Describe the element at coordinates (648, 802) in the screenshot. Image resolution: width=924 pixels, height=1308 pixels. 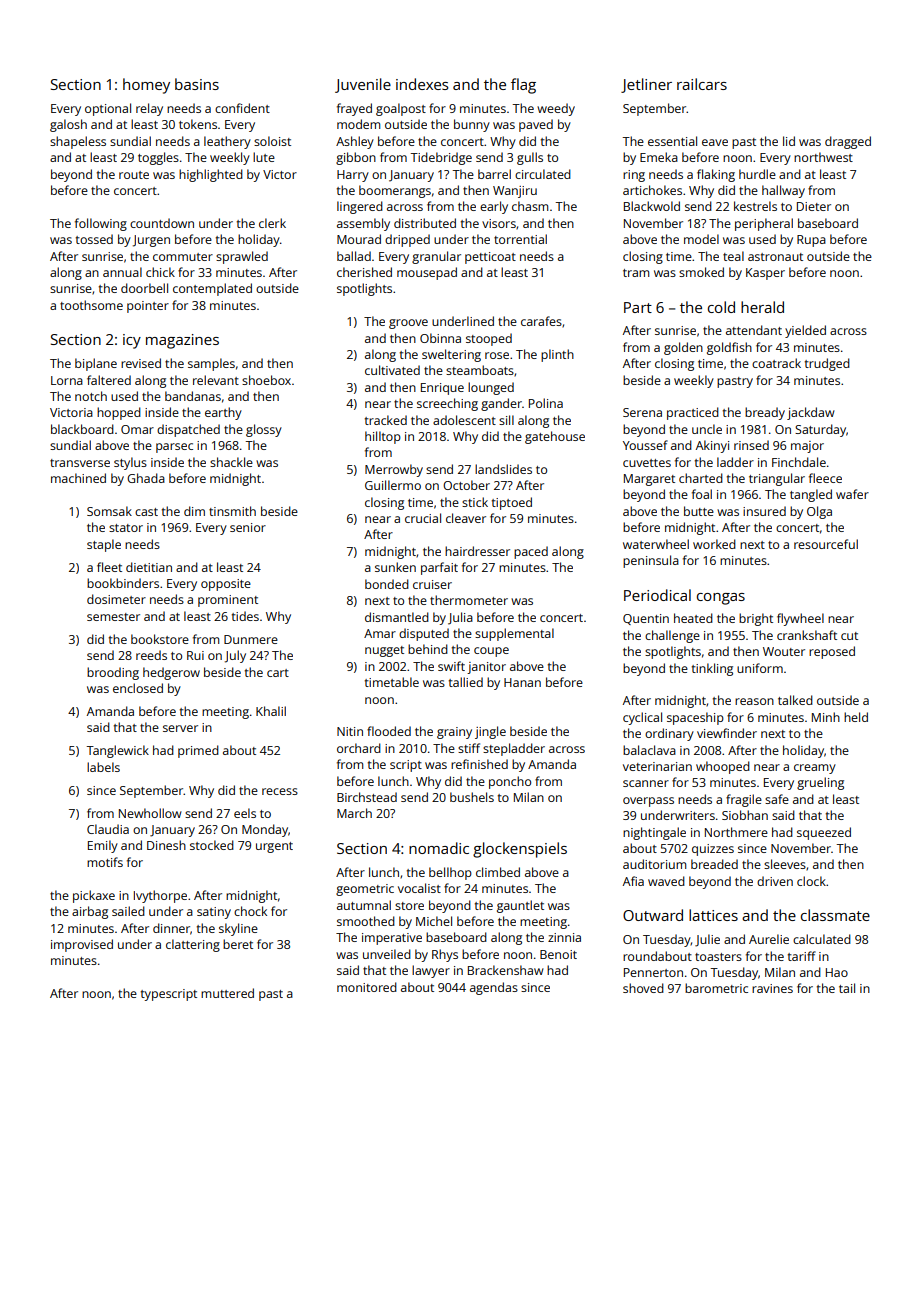
I see `overpass` at that location.
